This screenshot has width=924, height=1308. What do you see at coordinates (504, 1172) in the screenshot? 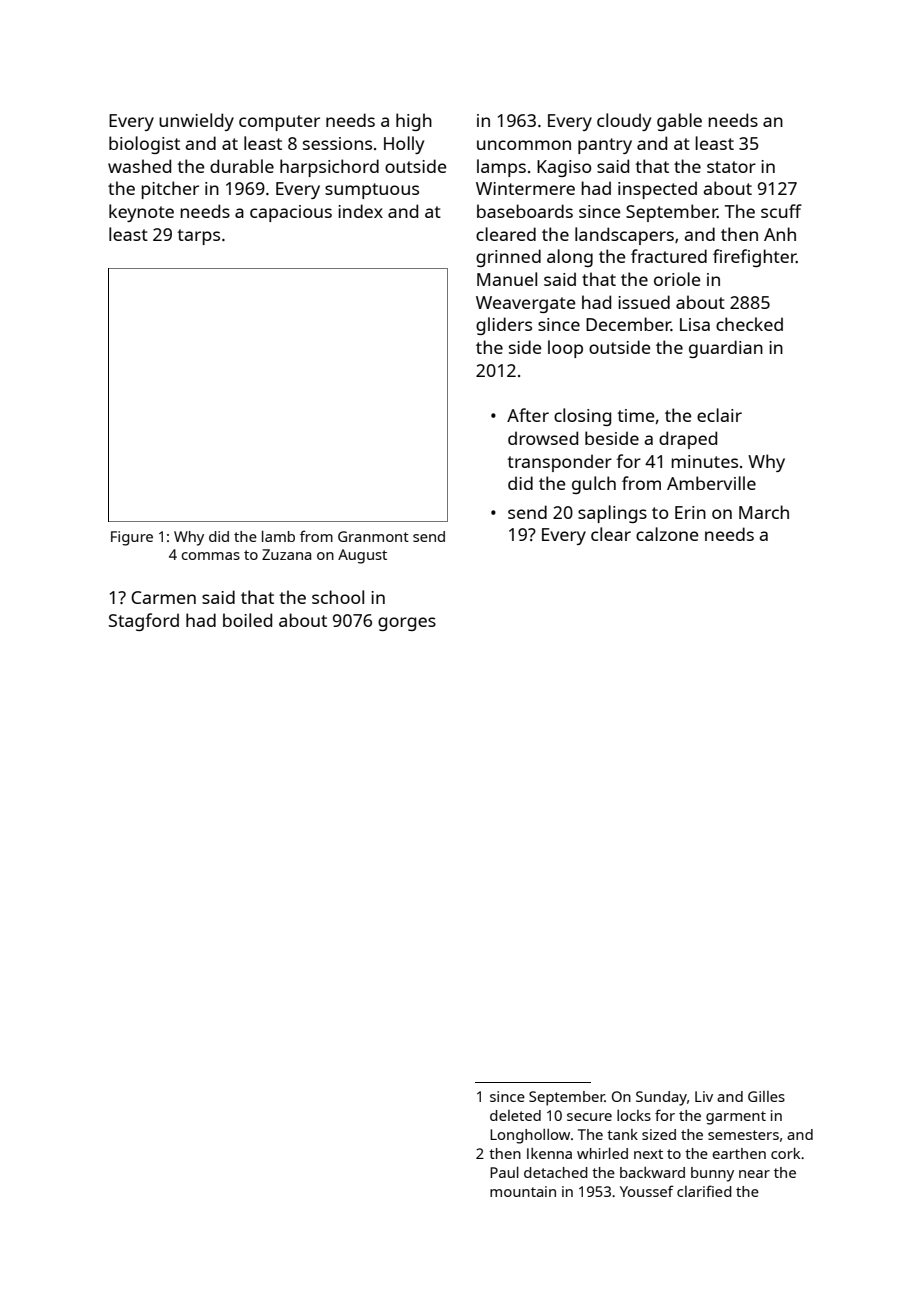
I see `Paul` at bounding box center [504, 1172].
